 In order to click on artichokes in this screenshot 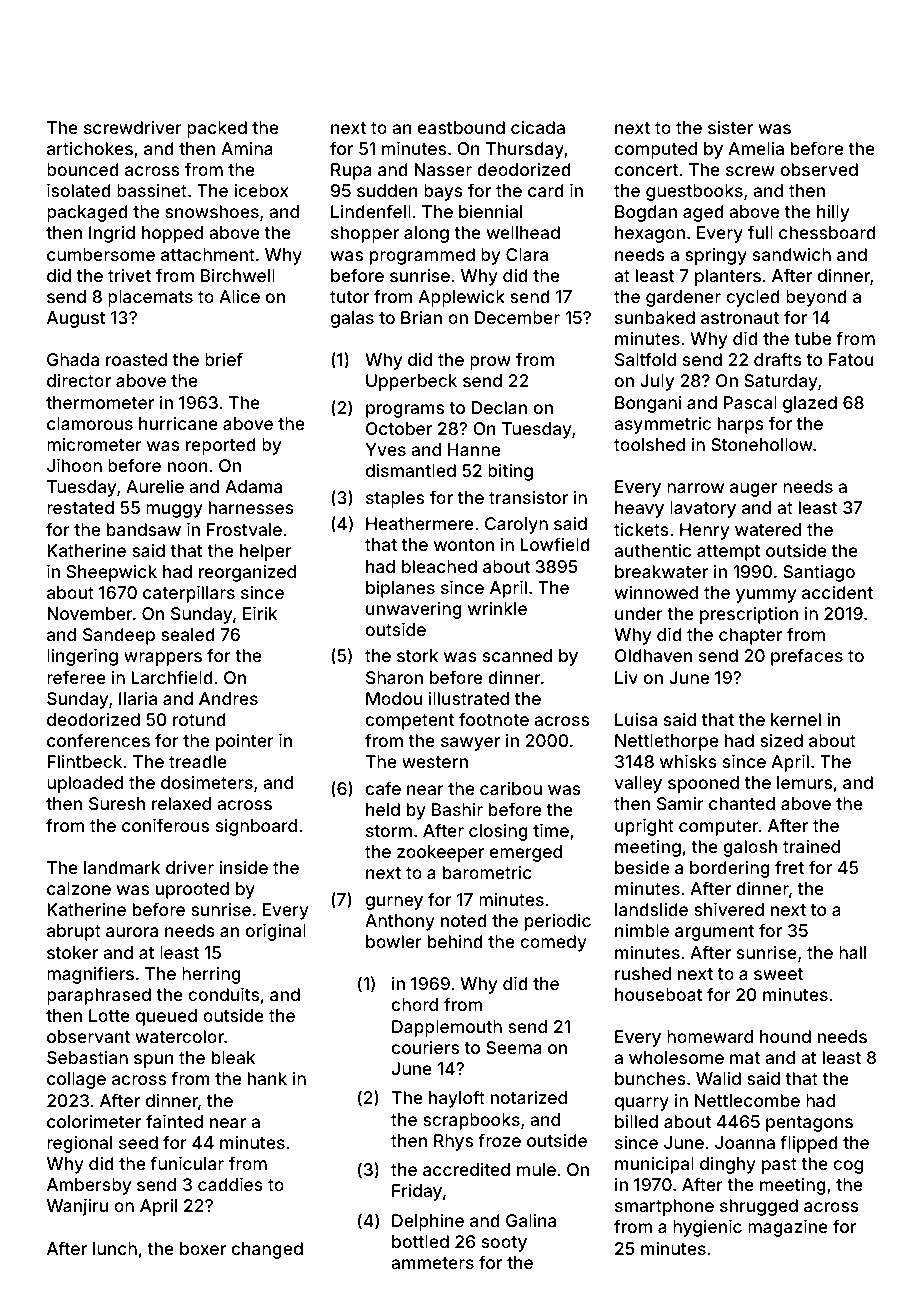, I will do `click(90, 148)`.
